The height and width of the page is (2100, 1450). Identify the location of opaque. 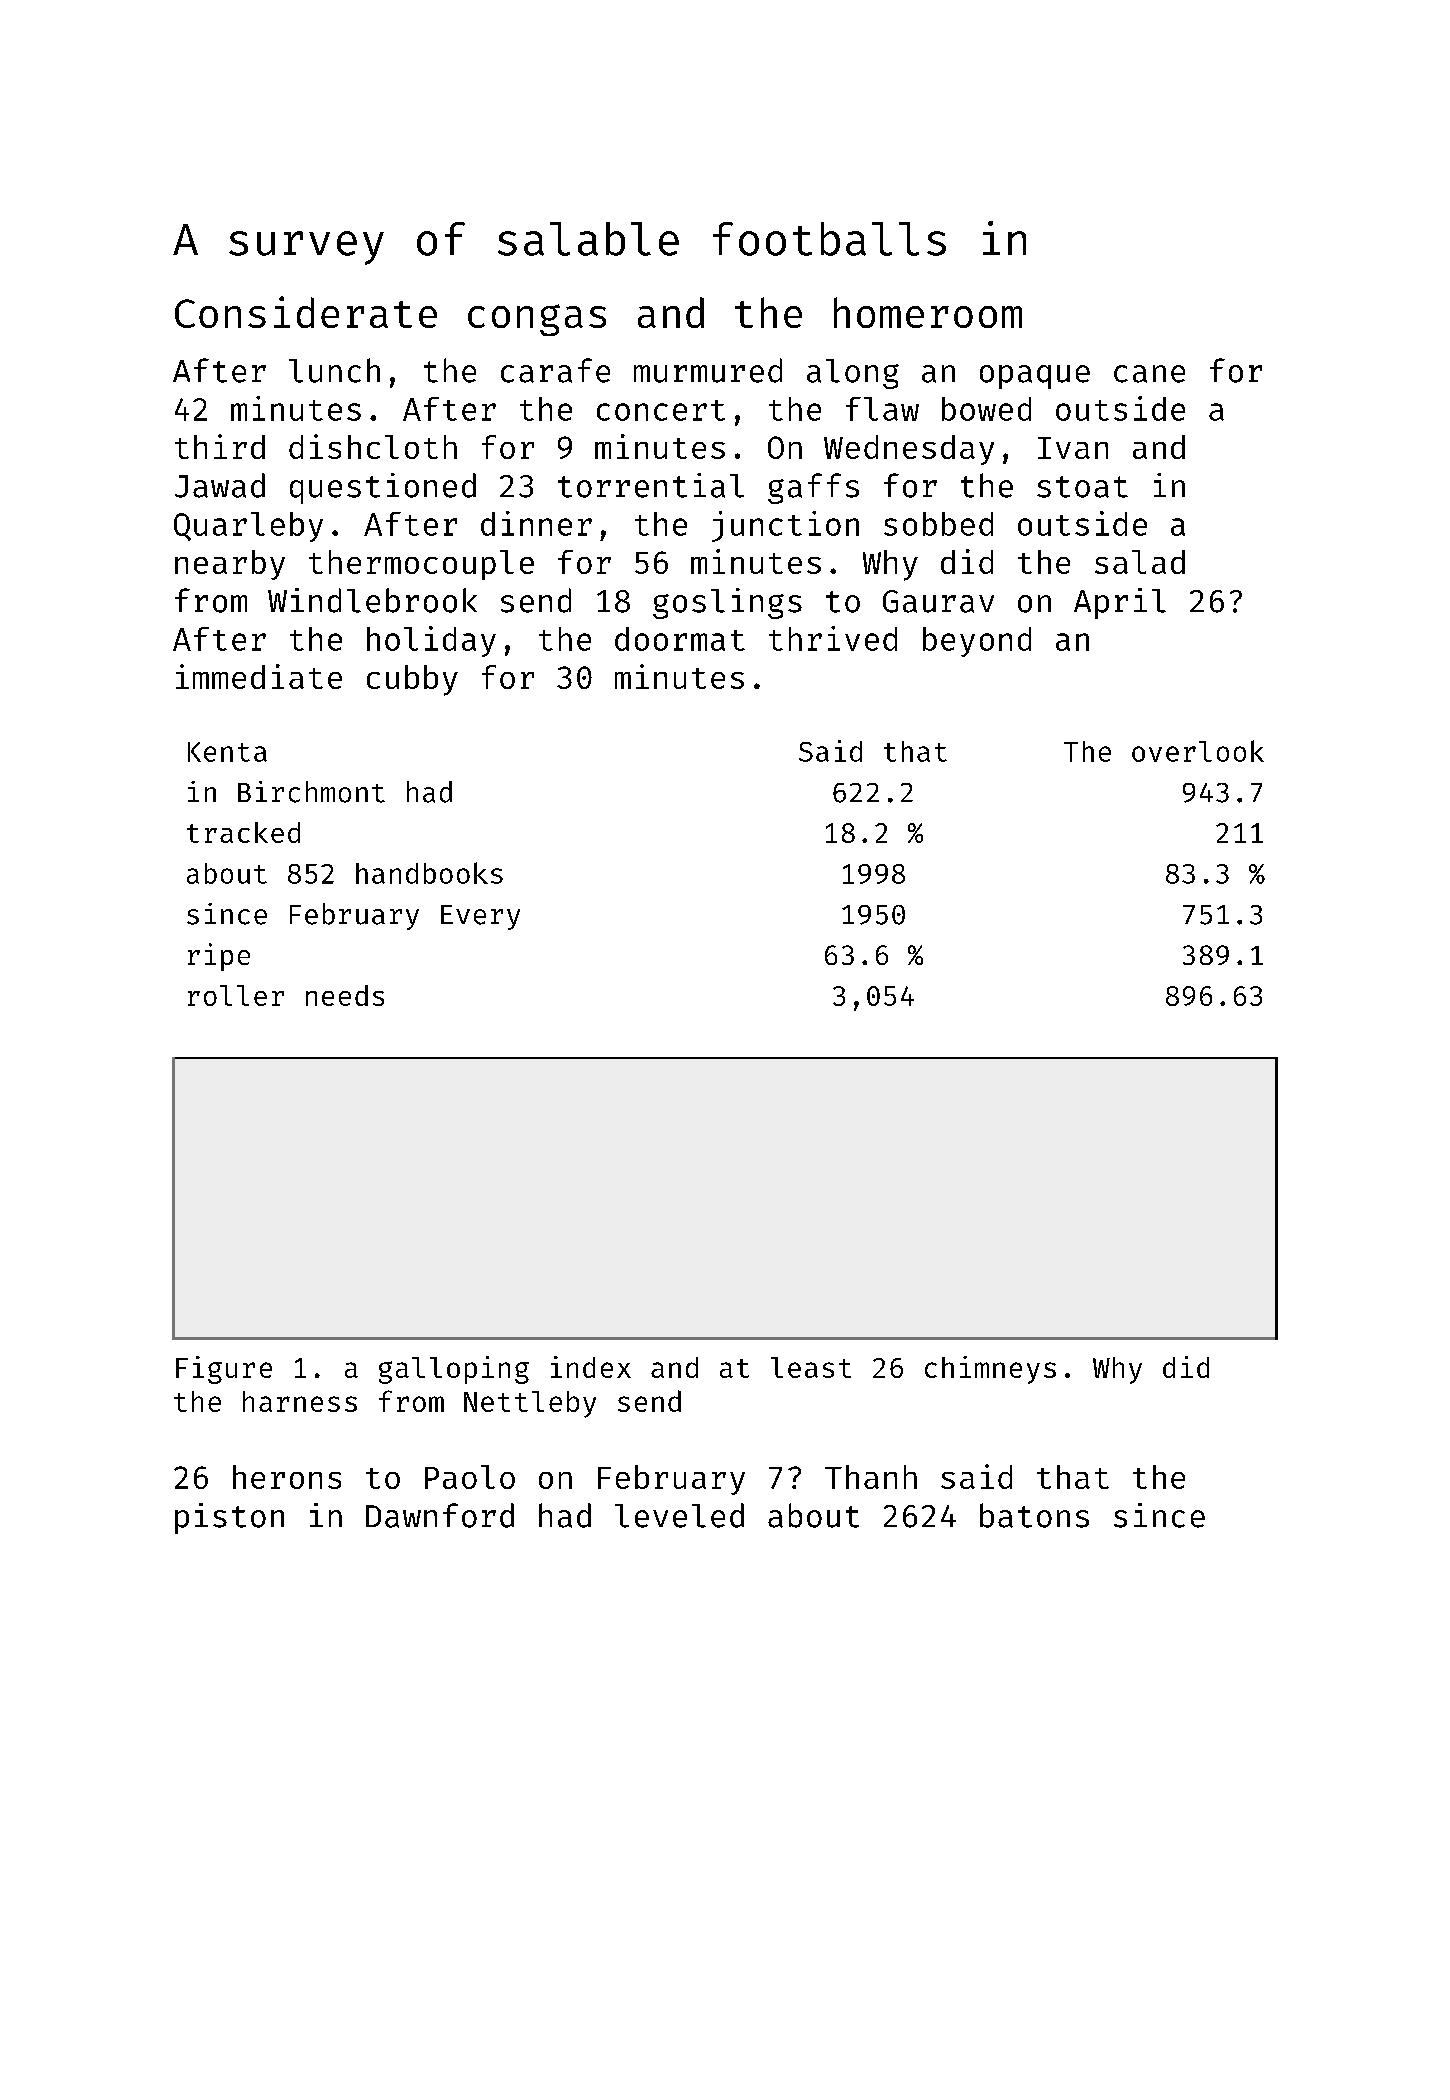
(1035, 377).
